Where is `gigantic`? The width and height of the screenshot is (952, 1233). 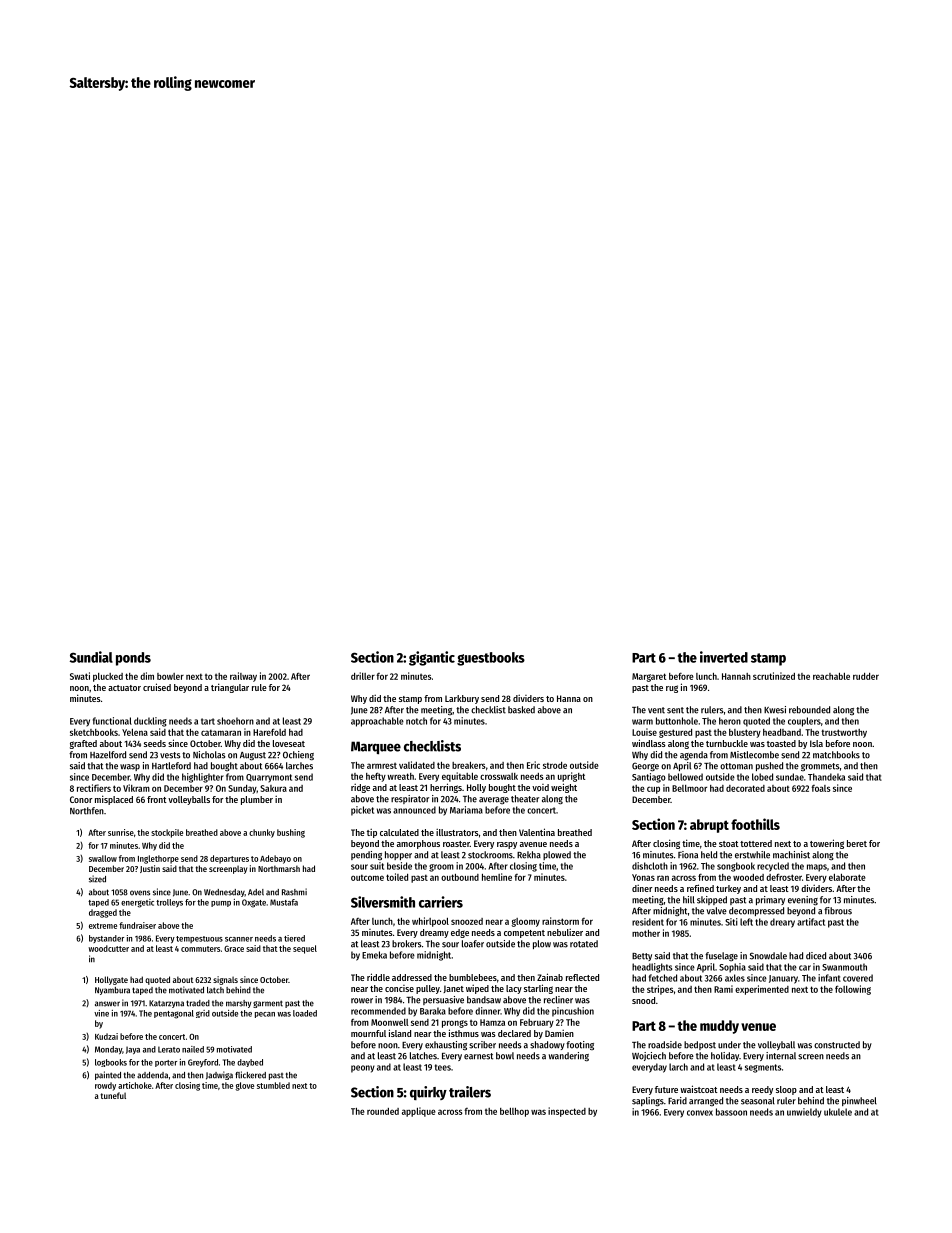
gigantic is located at coordinates (432, 658).
